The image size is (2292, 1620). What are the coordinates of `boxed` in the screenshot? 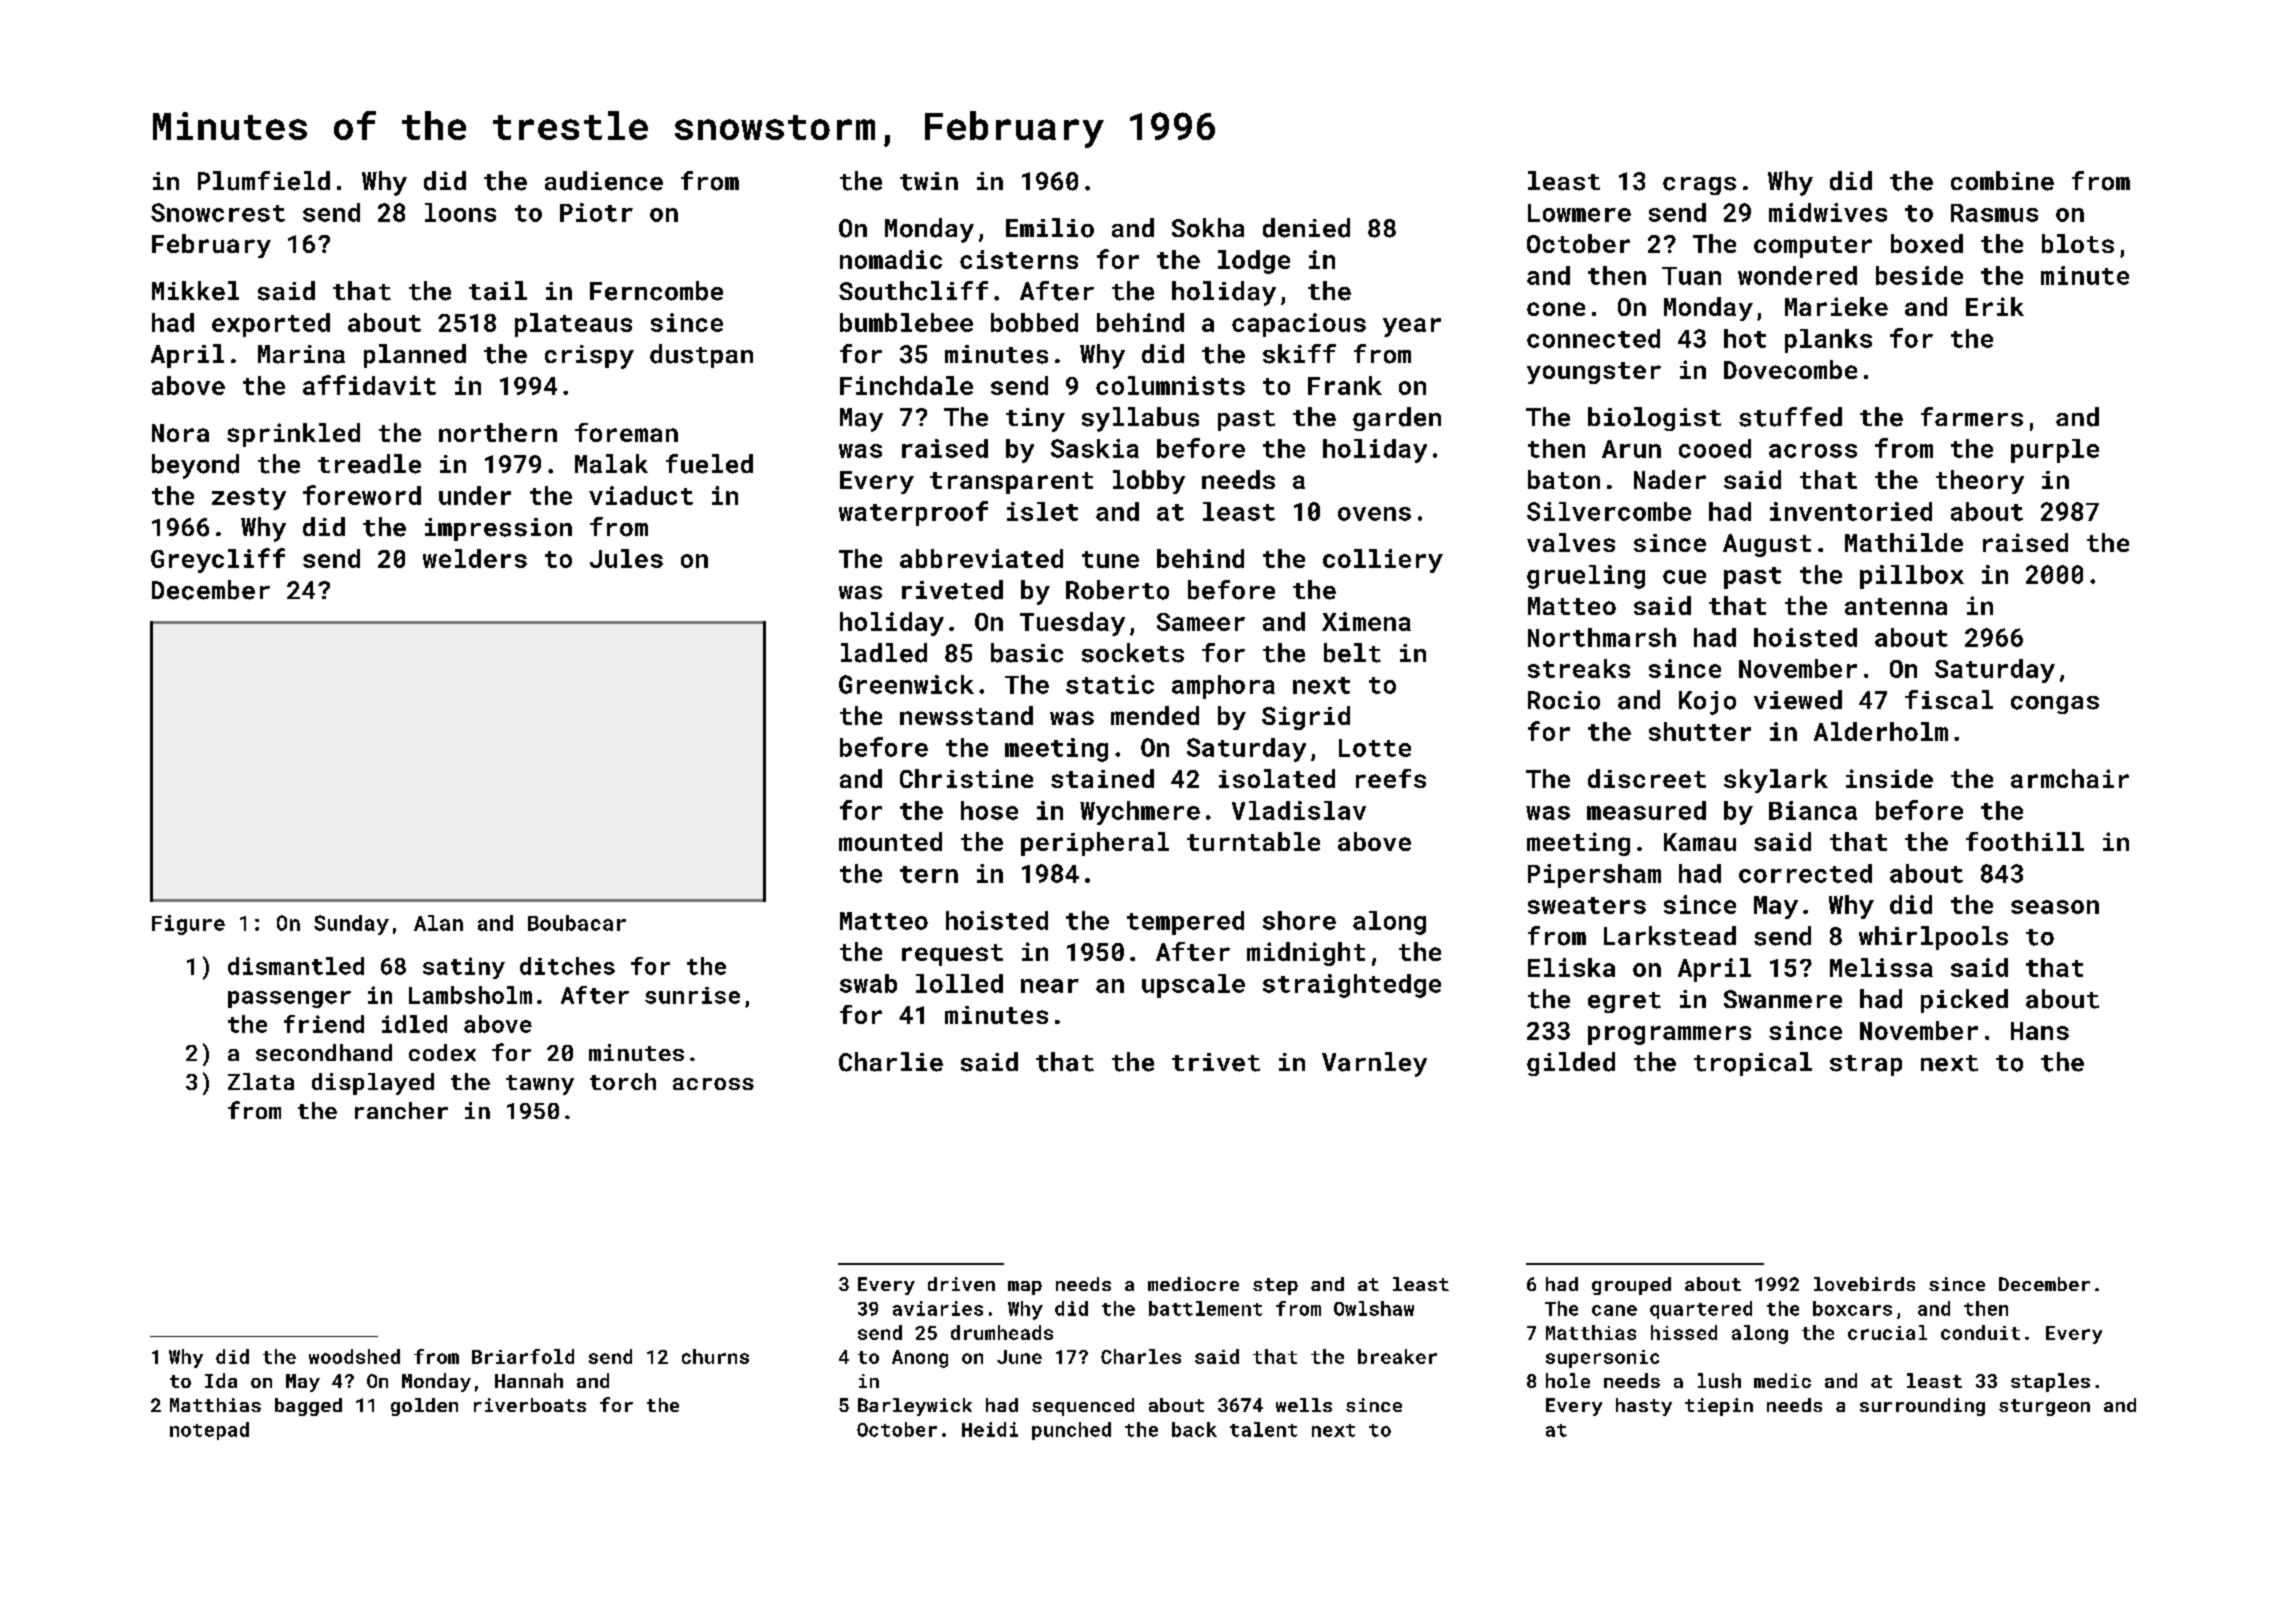 It's located at (1927, 243).
